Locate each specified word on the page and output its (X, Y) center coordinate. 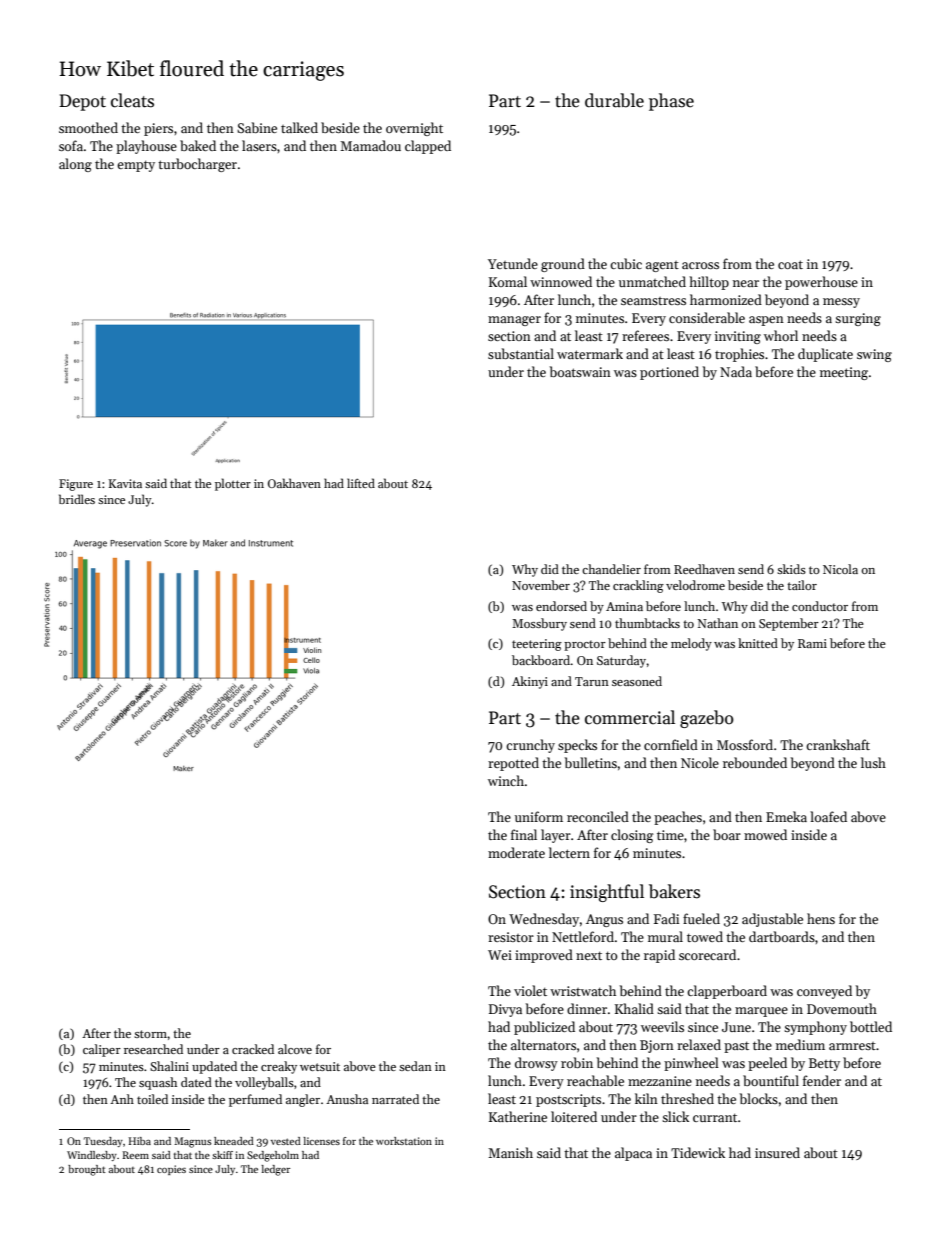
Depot (82, 102)
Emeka (786, 816)
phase (671, 102)
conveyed (824, 992)
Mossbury (539, 624)
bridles (77, 499)
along (75, 165)
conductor (820, 606)
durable (614, 100)
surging (858, 319)
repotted (513, 764)
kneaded (234, 1141)
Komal (508, 281)
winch (506, 780)
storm (151, 1034)
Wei (500, 955)
